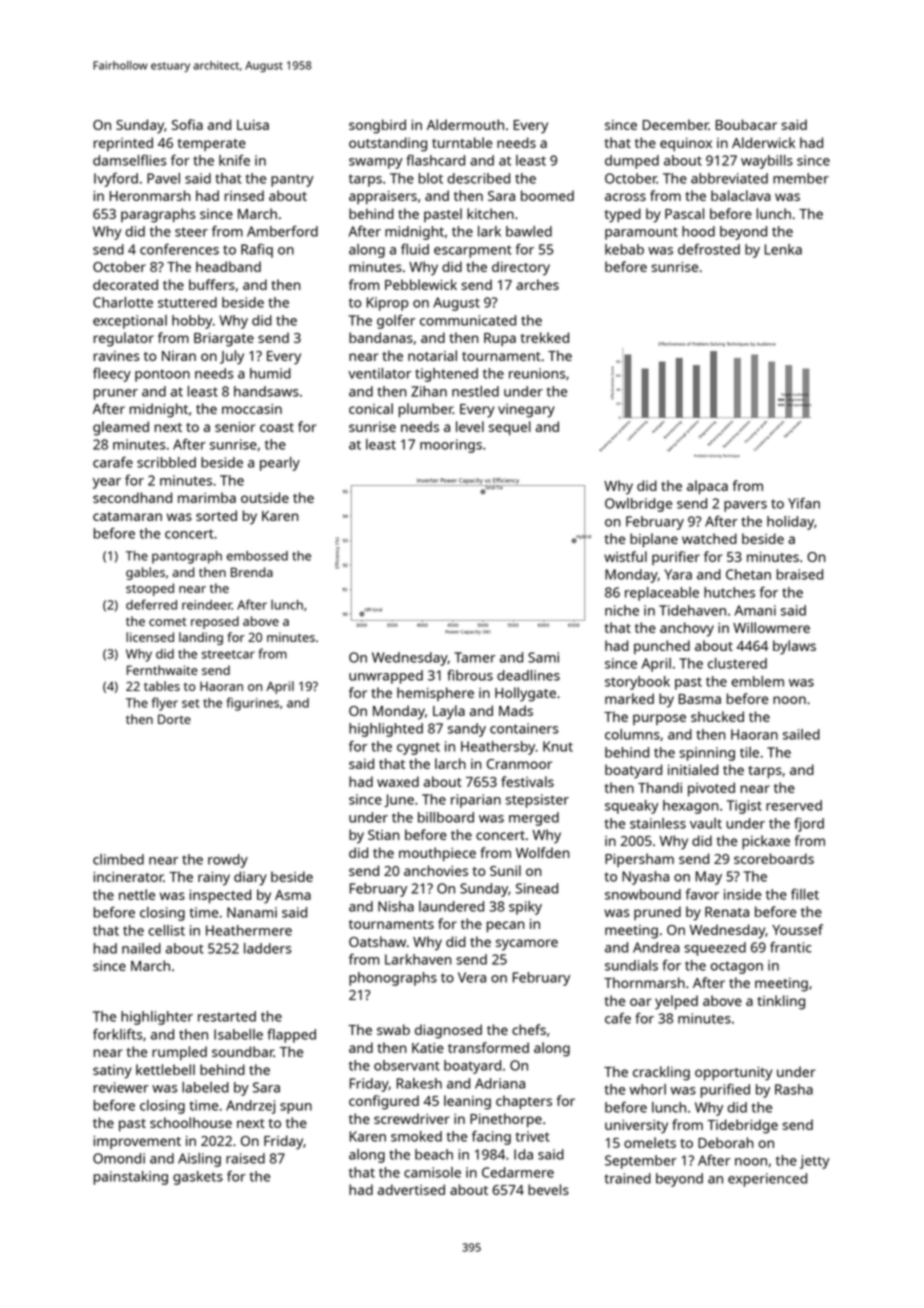  I want to click on Nisha, so click(396, 906).
